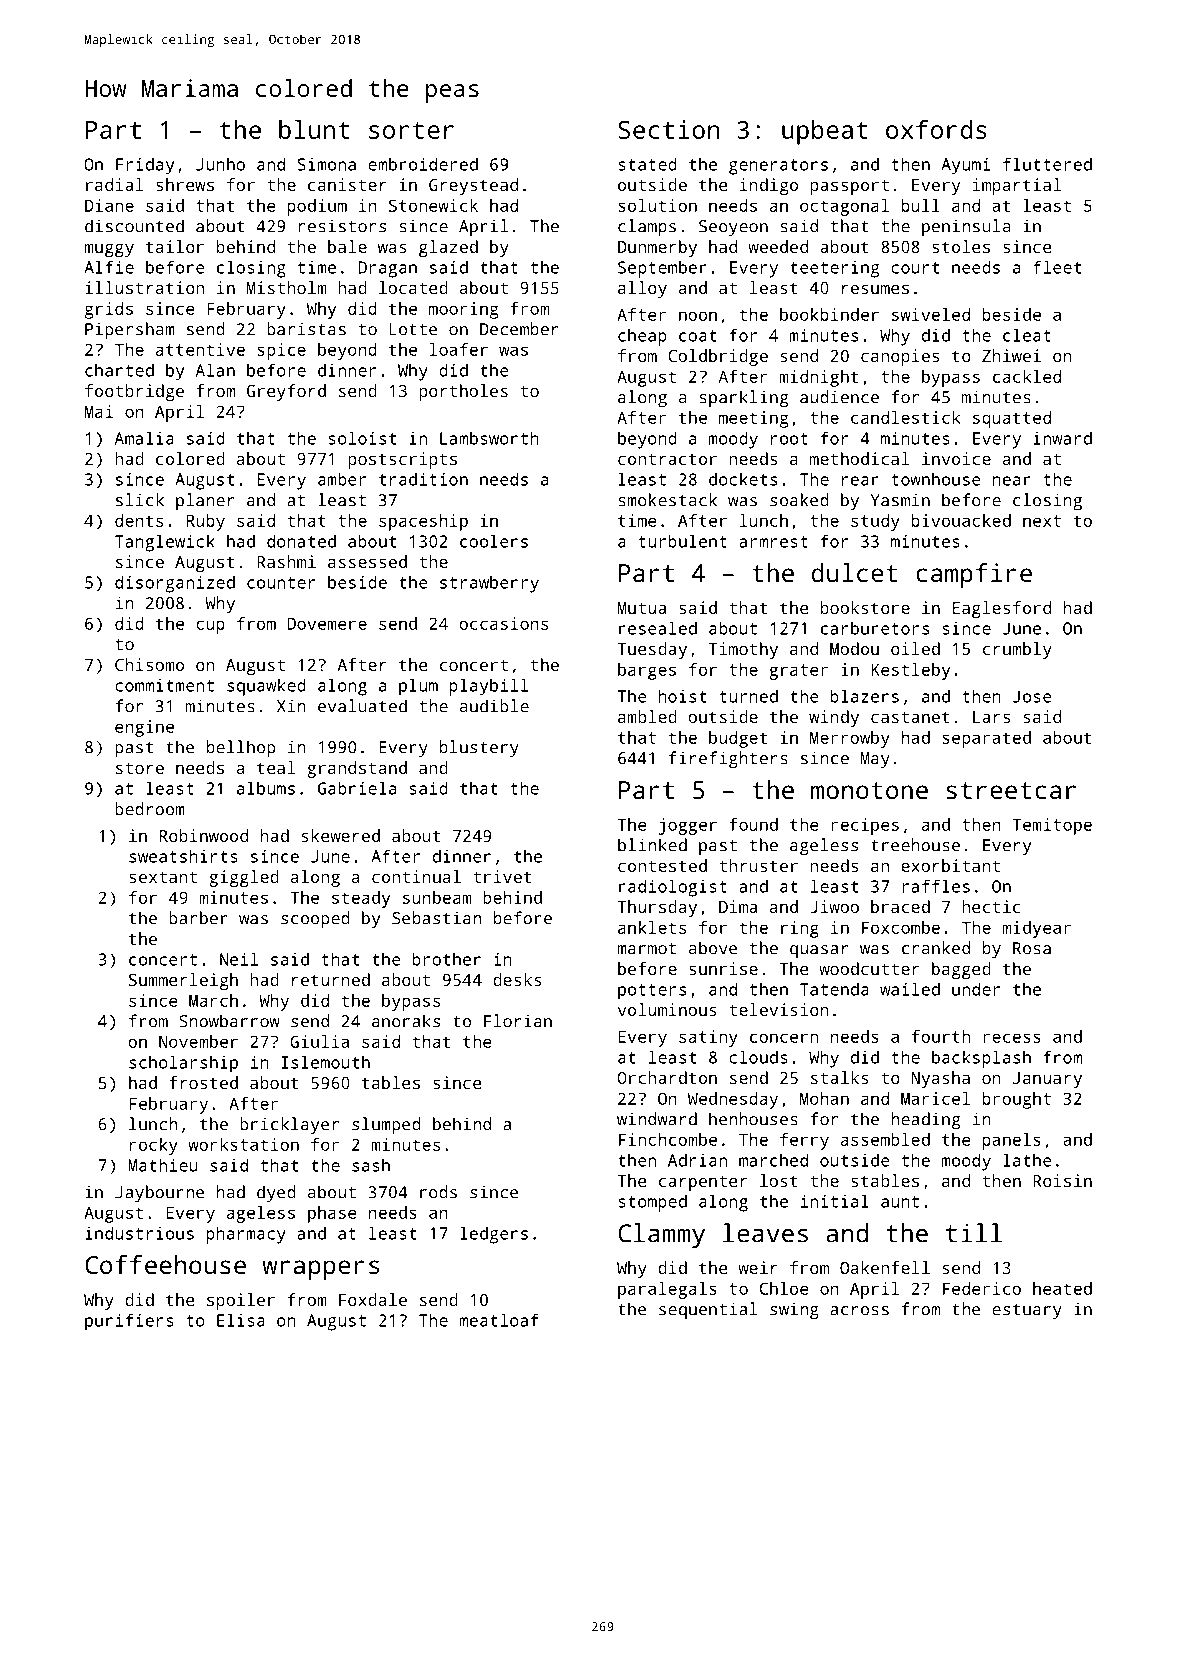 Image resolution: width=1182 pixels, height=1672 pixels. I want to click on spice, so click(281, 351).
